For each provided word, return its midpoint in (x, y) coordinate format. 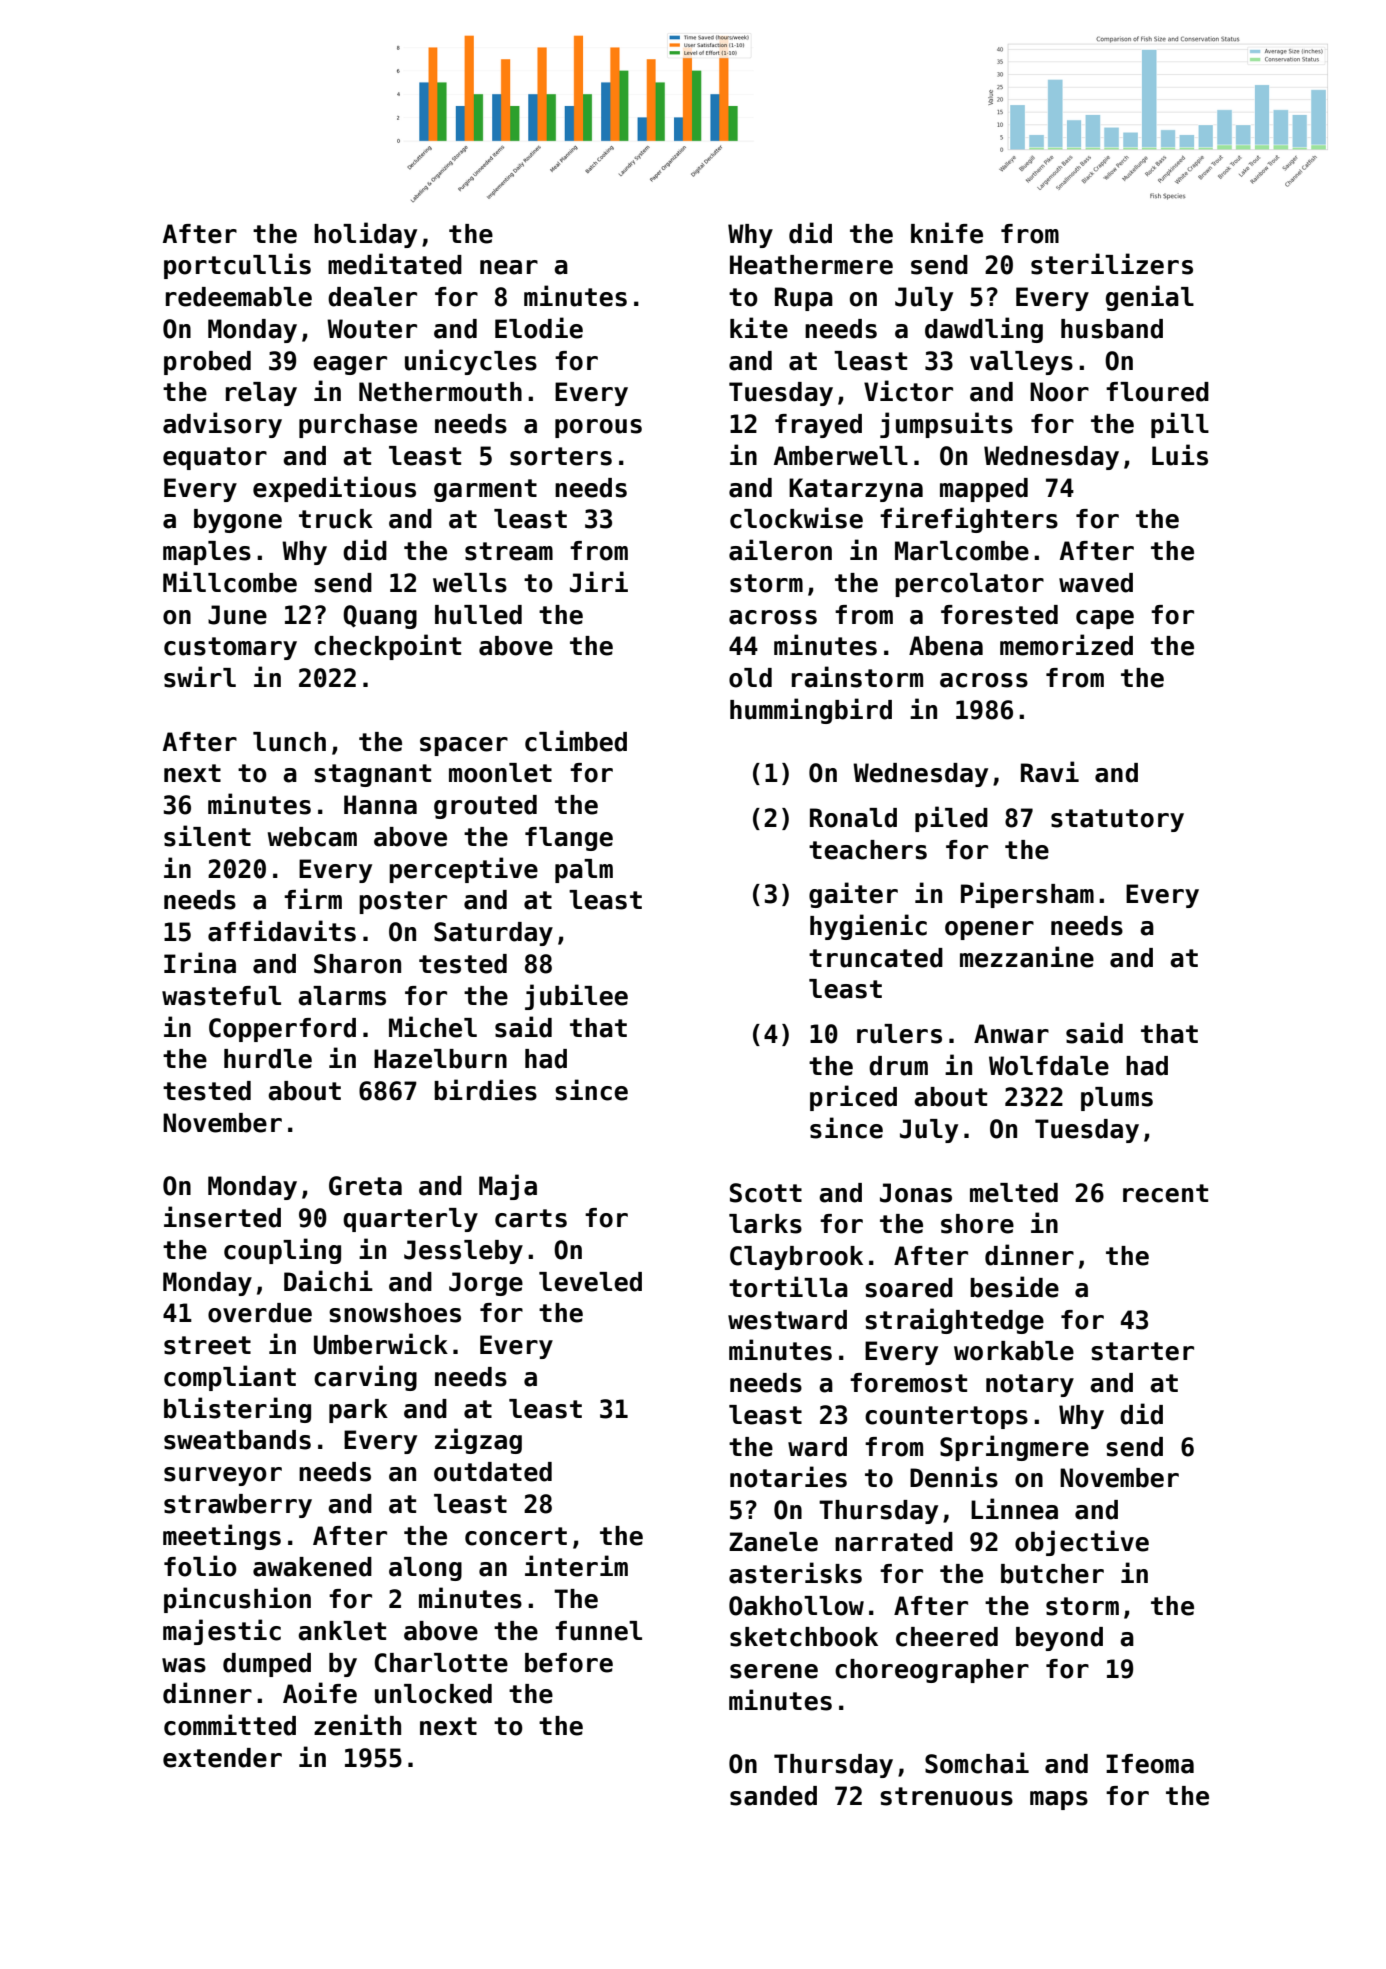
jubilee (576, 997)
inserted (222, 1217)
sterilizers (1112, 264)
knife (947, 233)
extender (222, 1758)
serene (774, 1671)
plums (1117, 1099)
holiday (365, 235)
